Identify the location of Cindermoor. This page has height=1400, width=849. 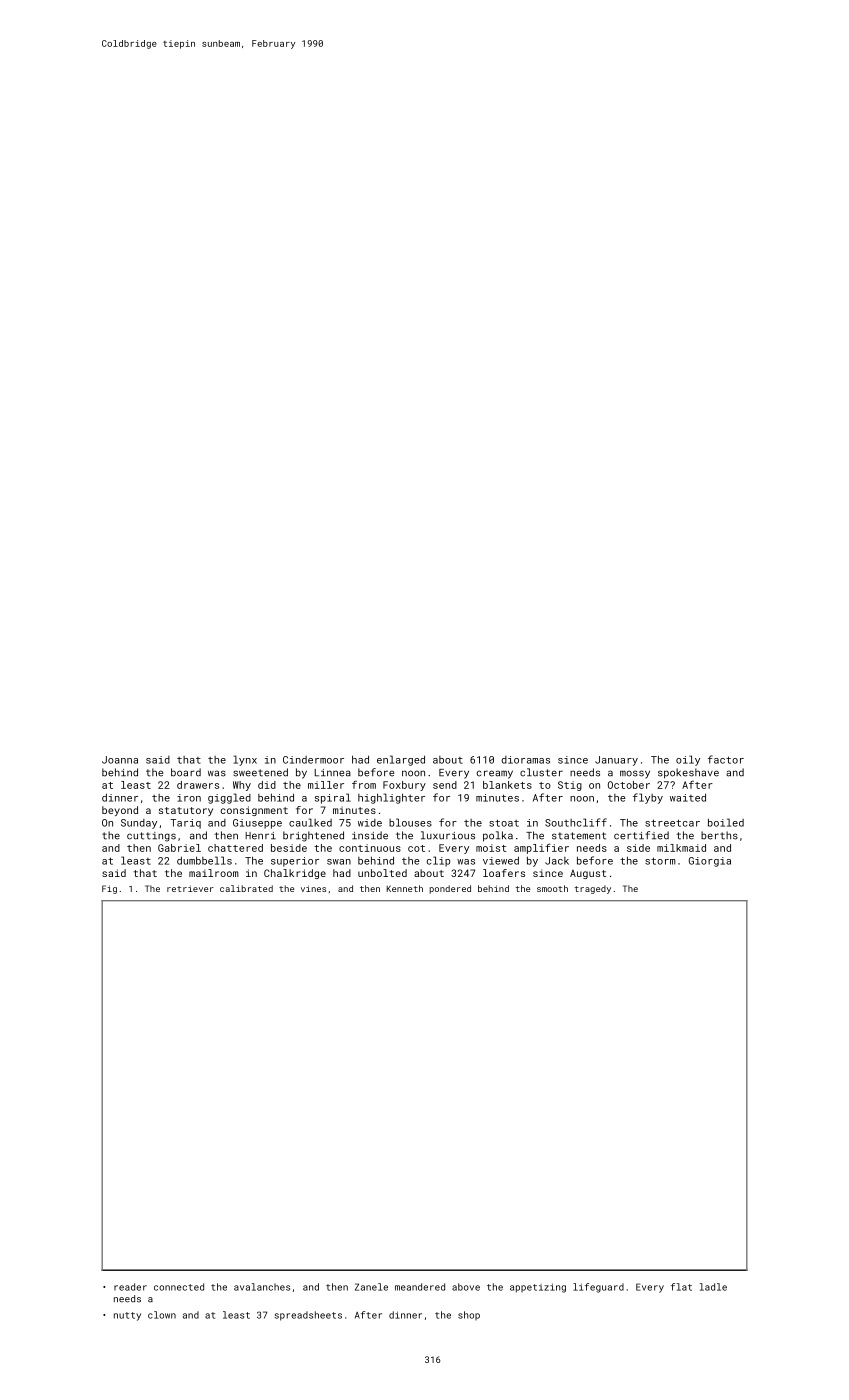
(313, 760).
